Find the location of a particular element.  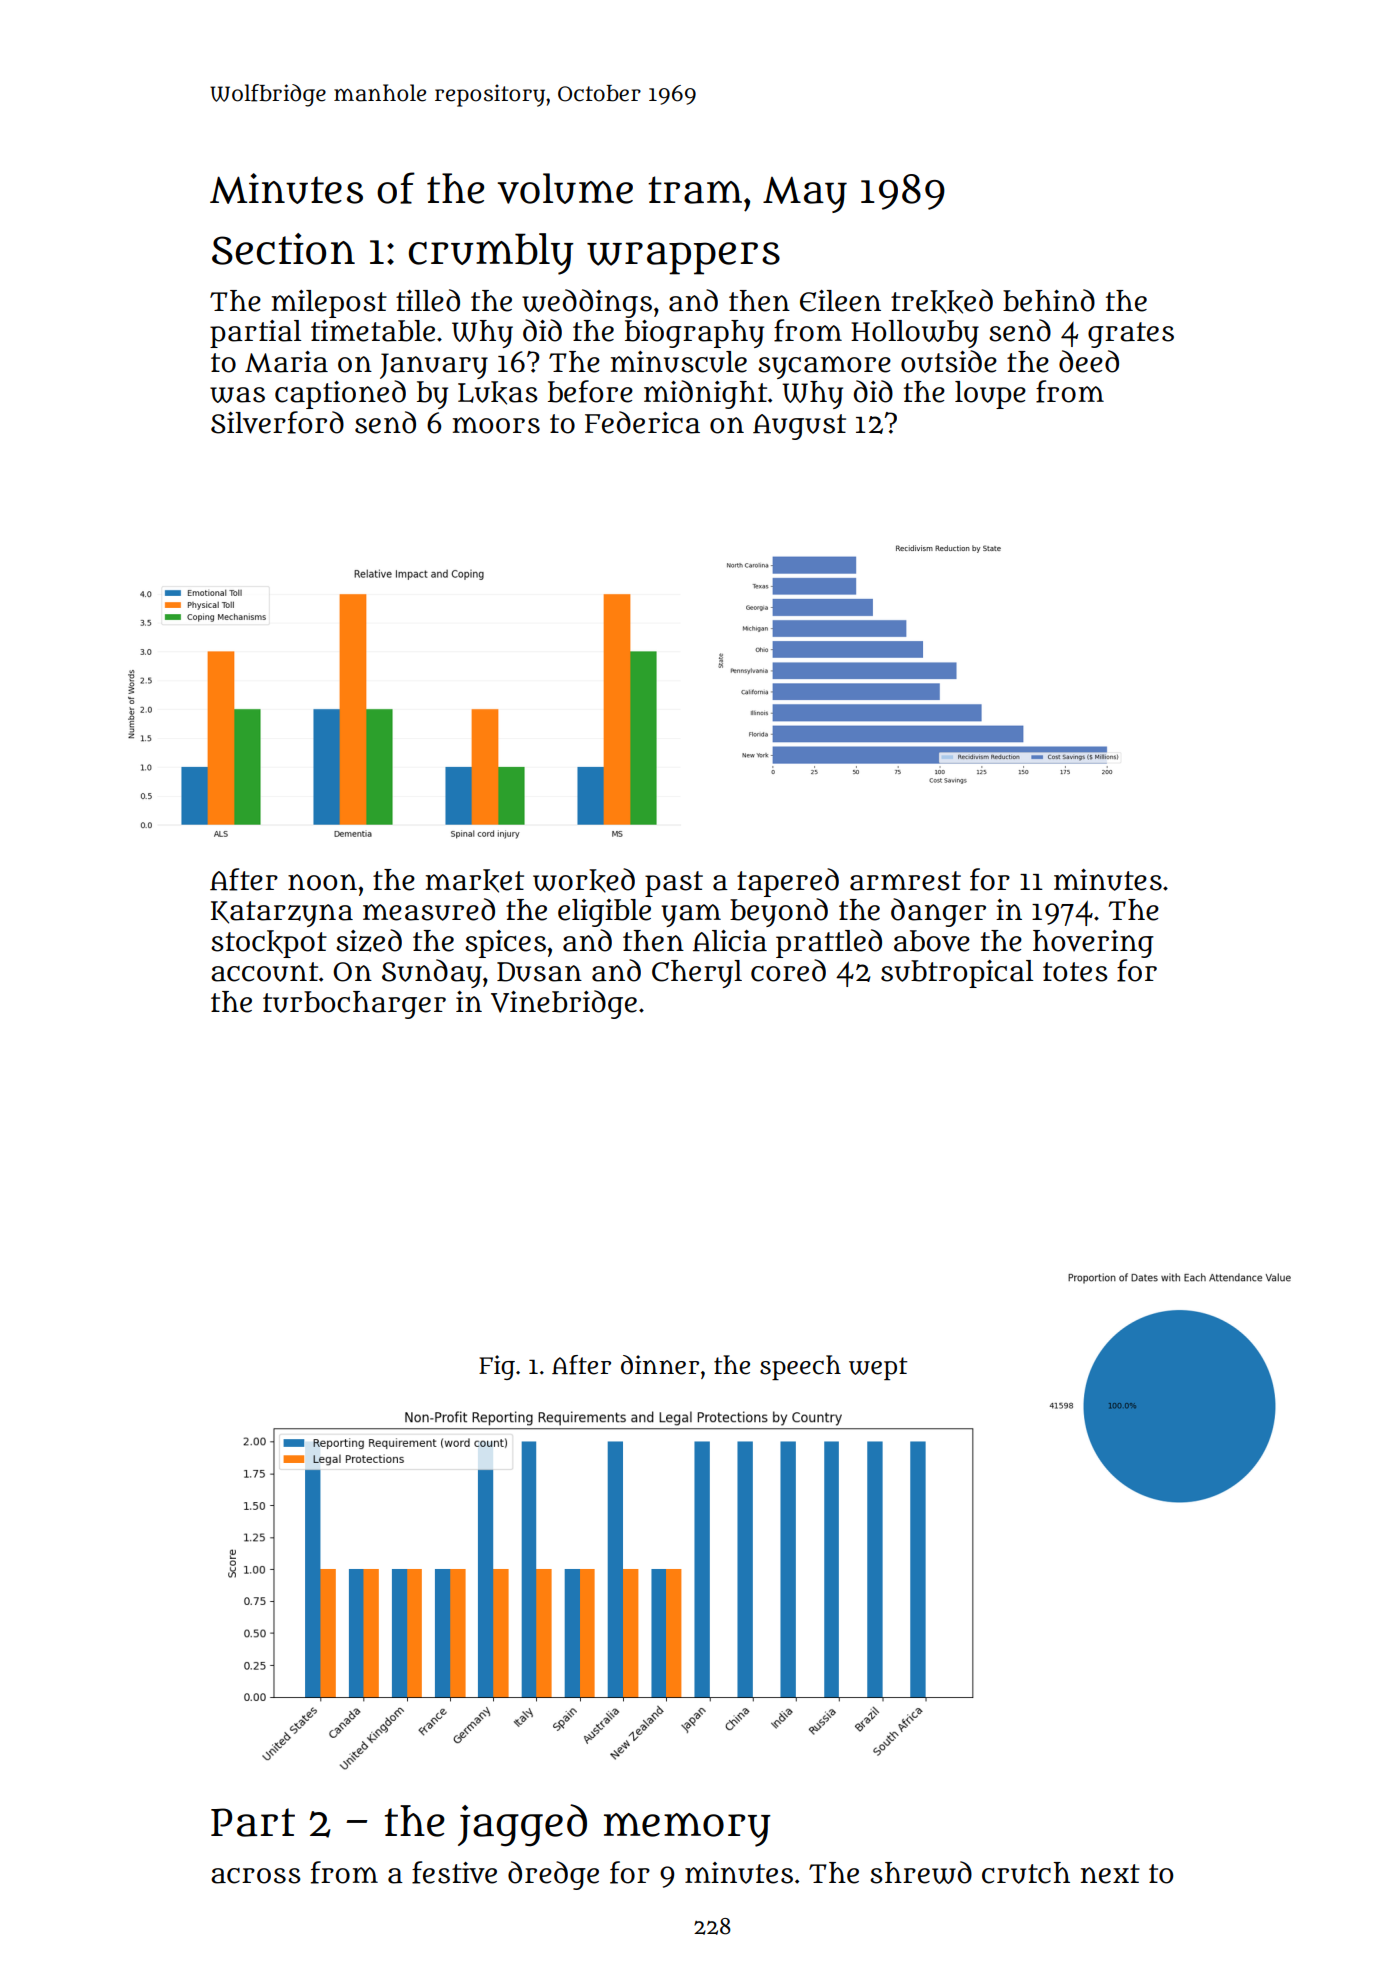

behind is located at coordinates (1049, 300).
